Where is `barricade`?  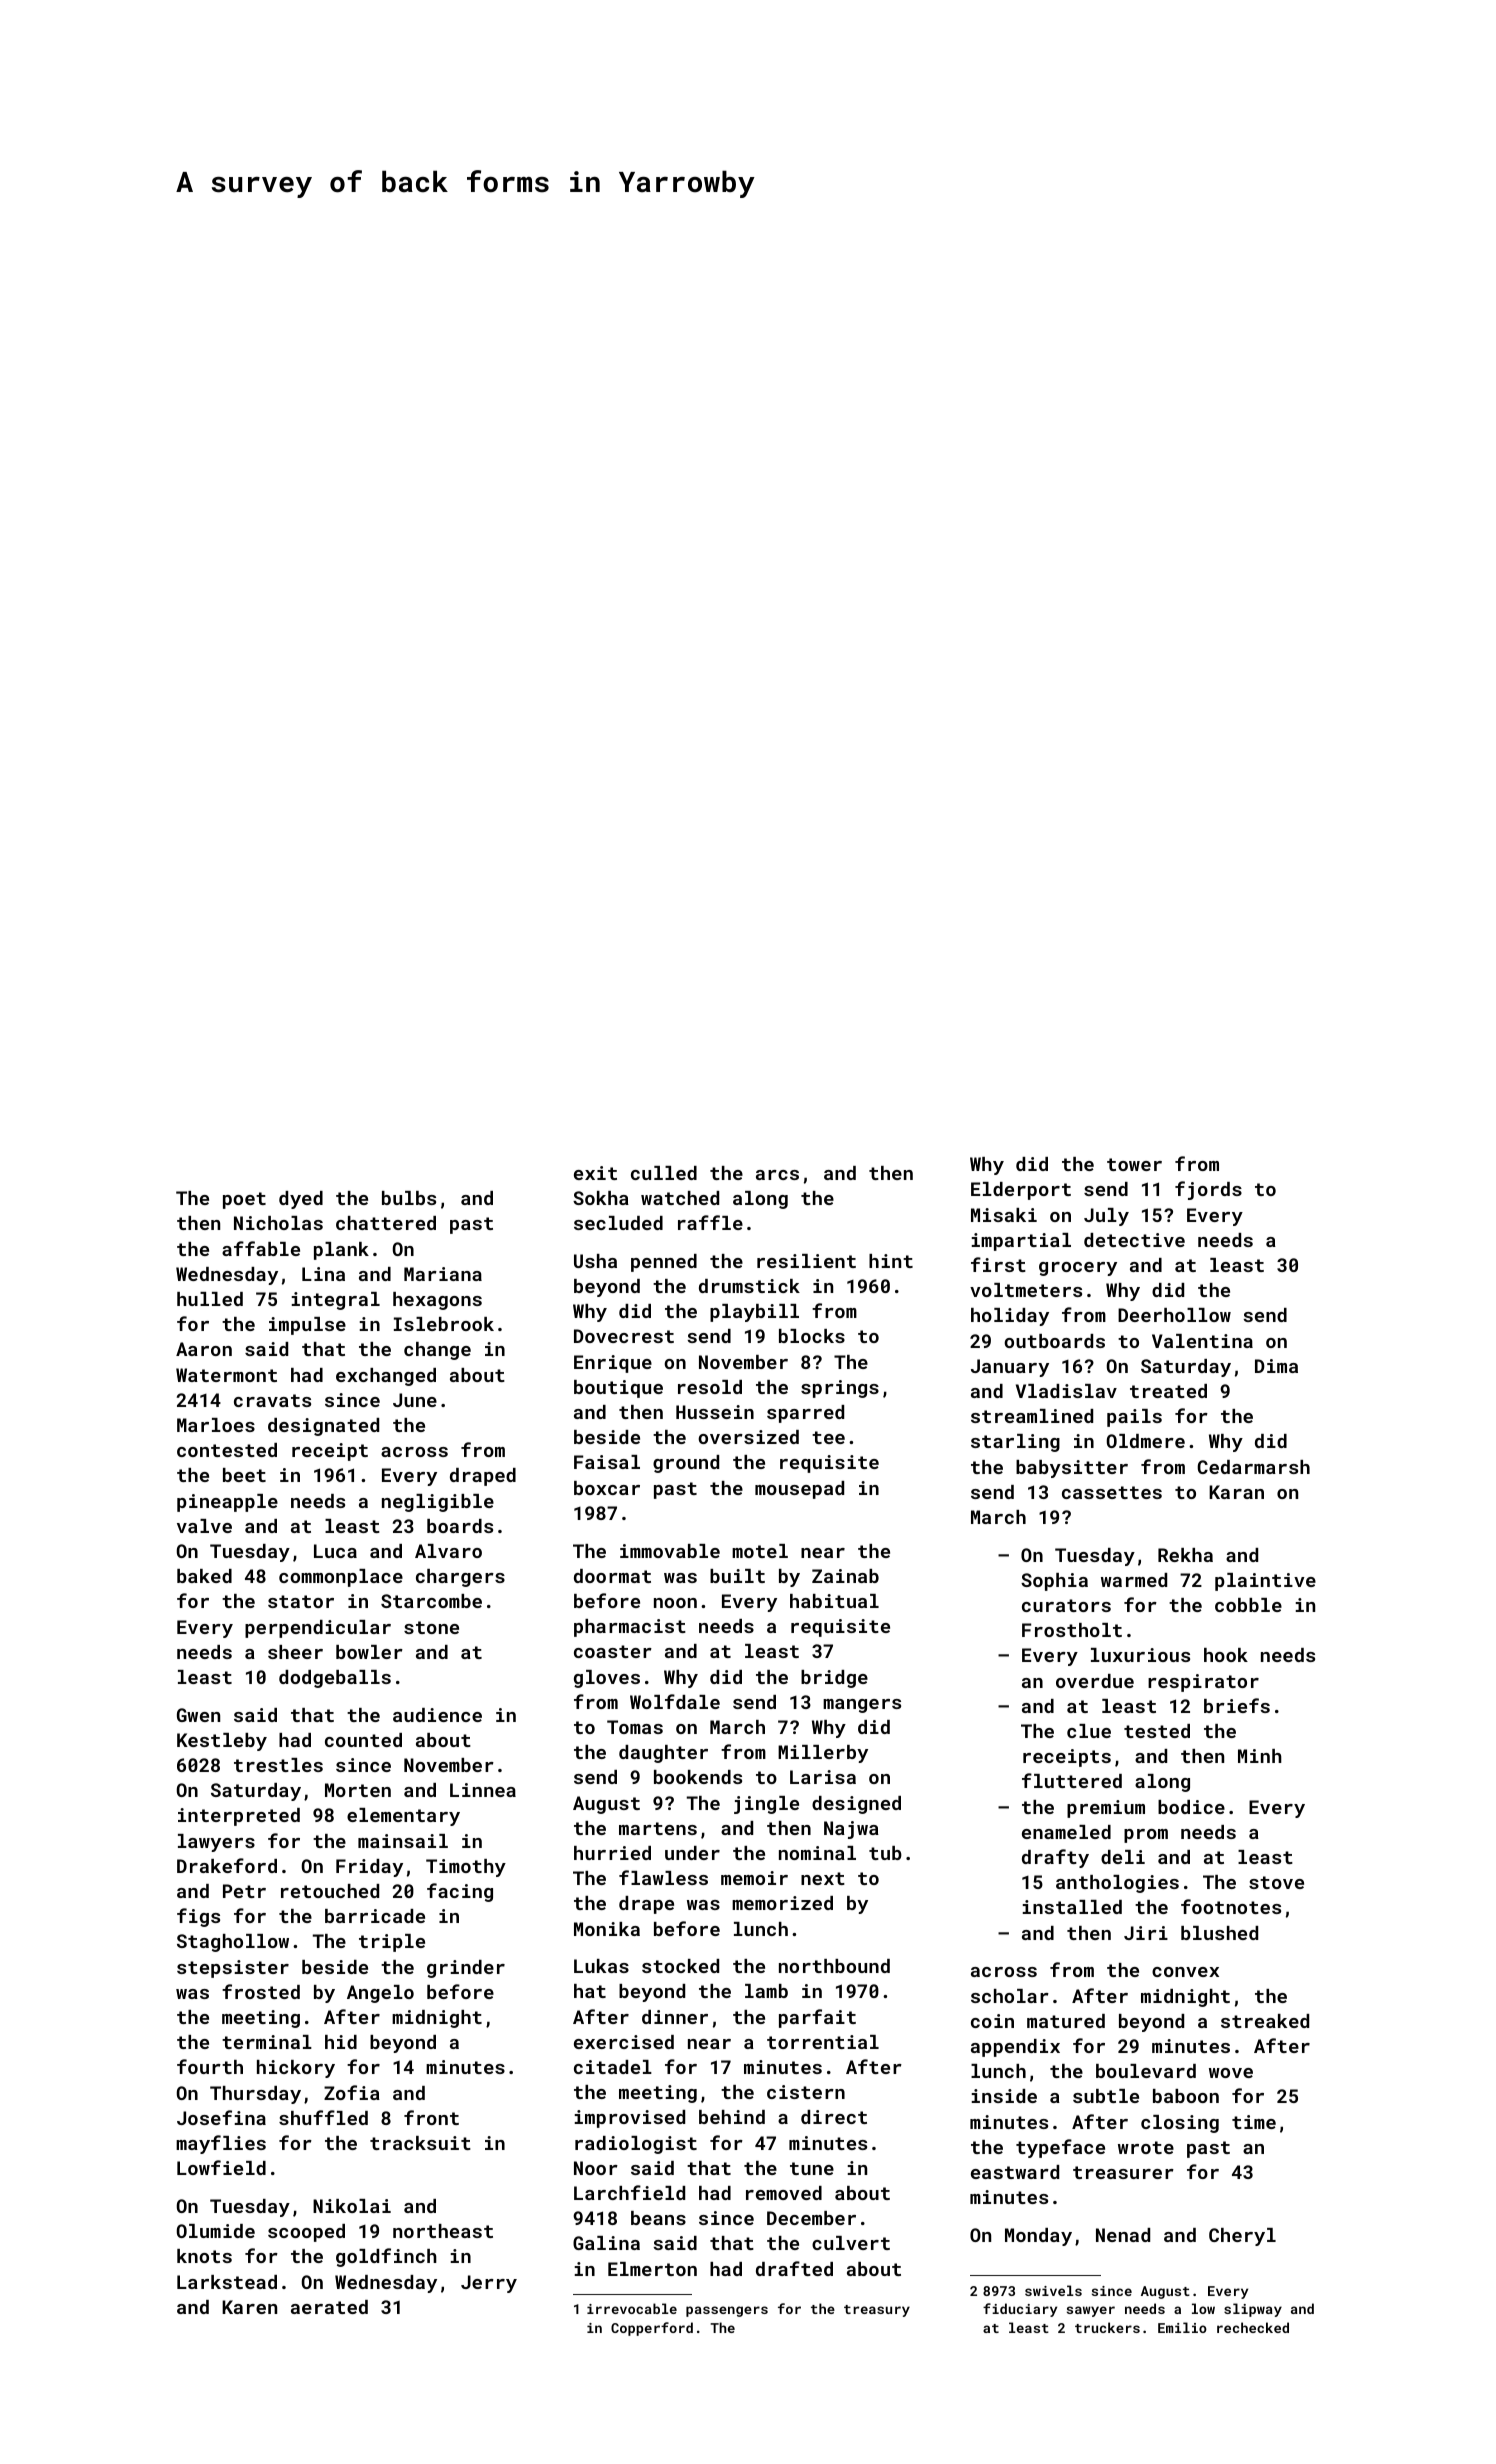
barricade is located at coordinates (375, 1916).
